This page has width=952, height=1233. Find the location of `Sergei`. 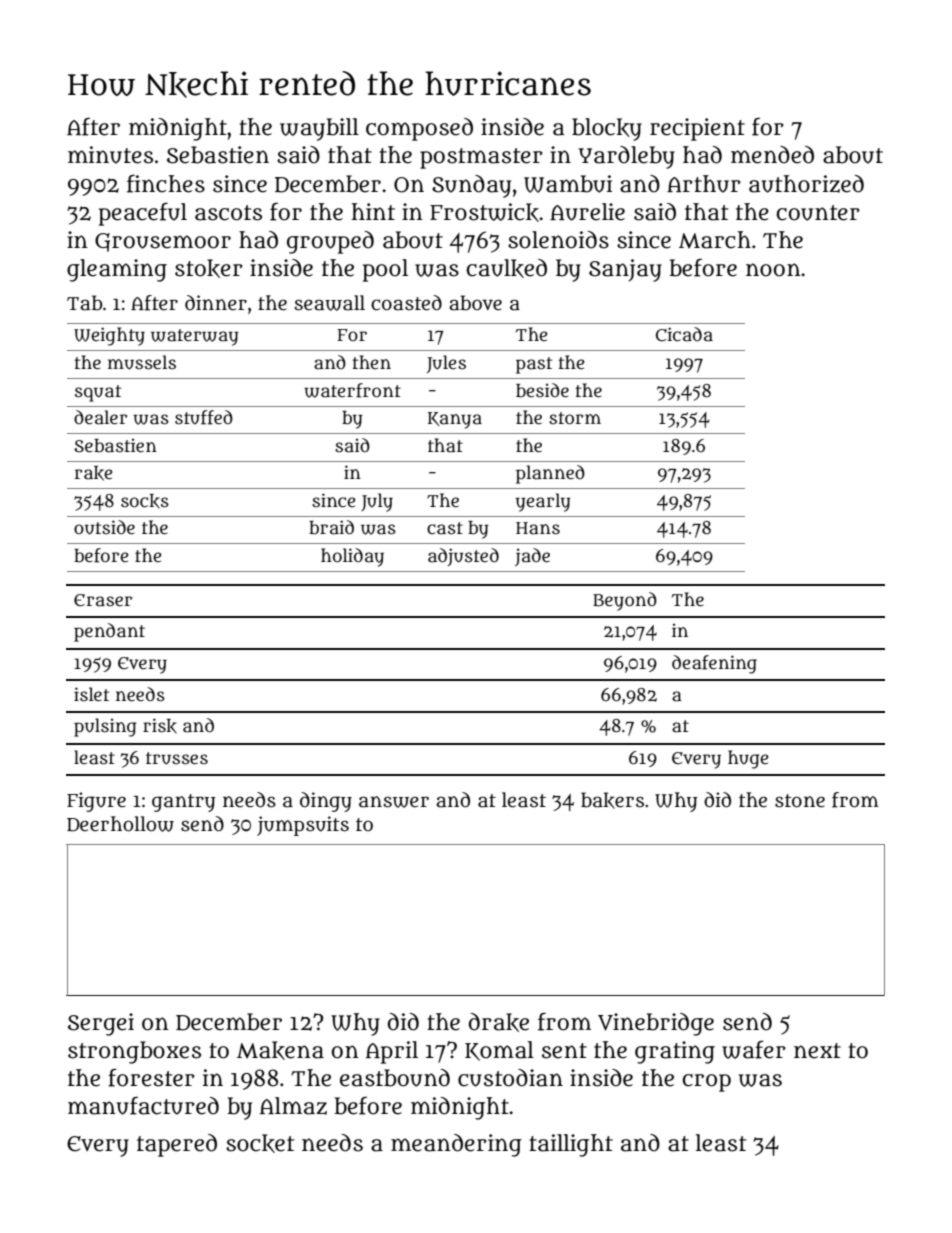

Sergei is located at coordinates (101, 1024).
